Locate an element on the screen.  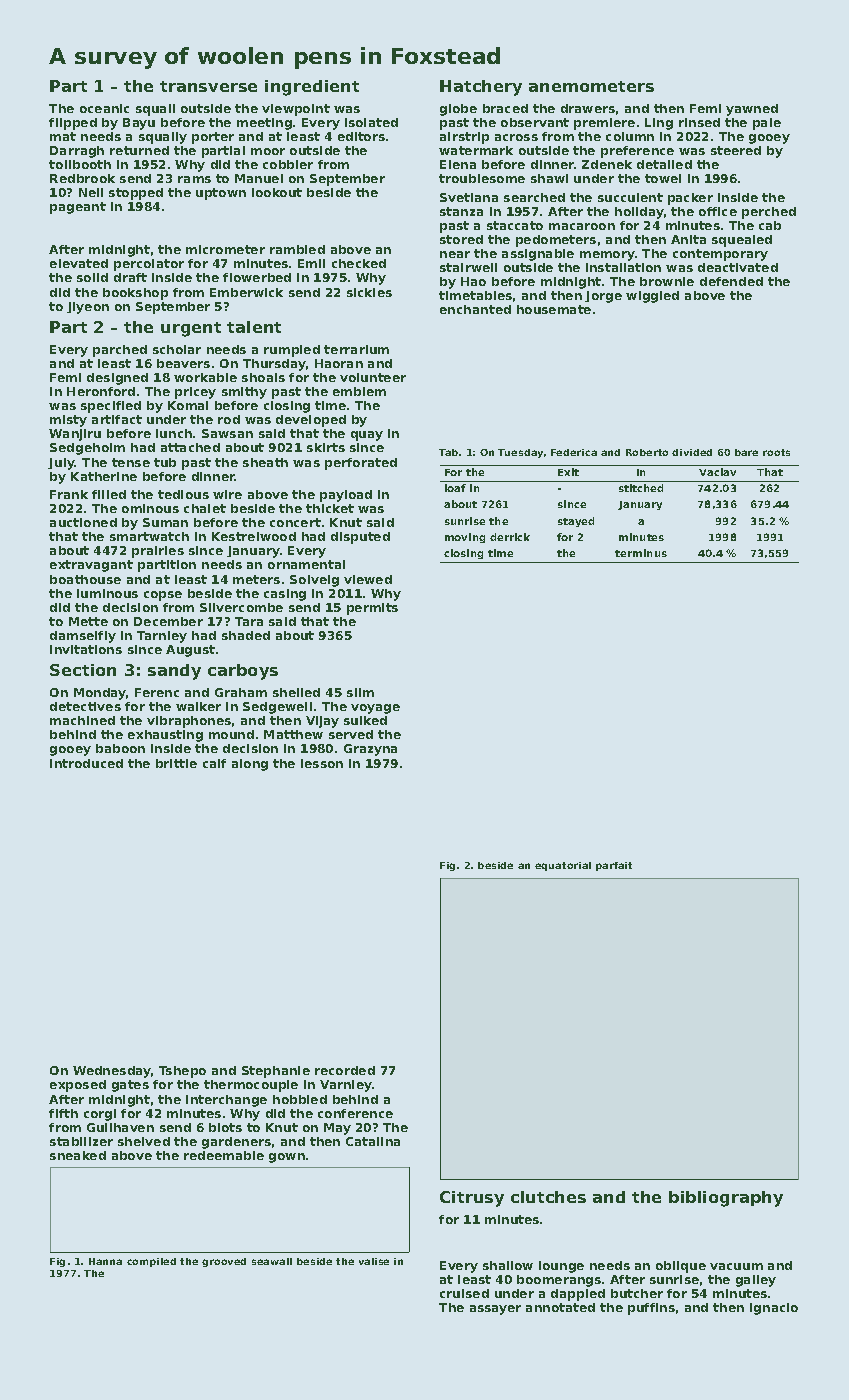
tense is located at coordinates (131, 462).
